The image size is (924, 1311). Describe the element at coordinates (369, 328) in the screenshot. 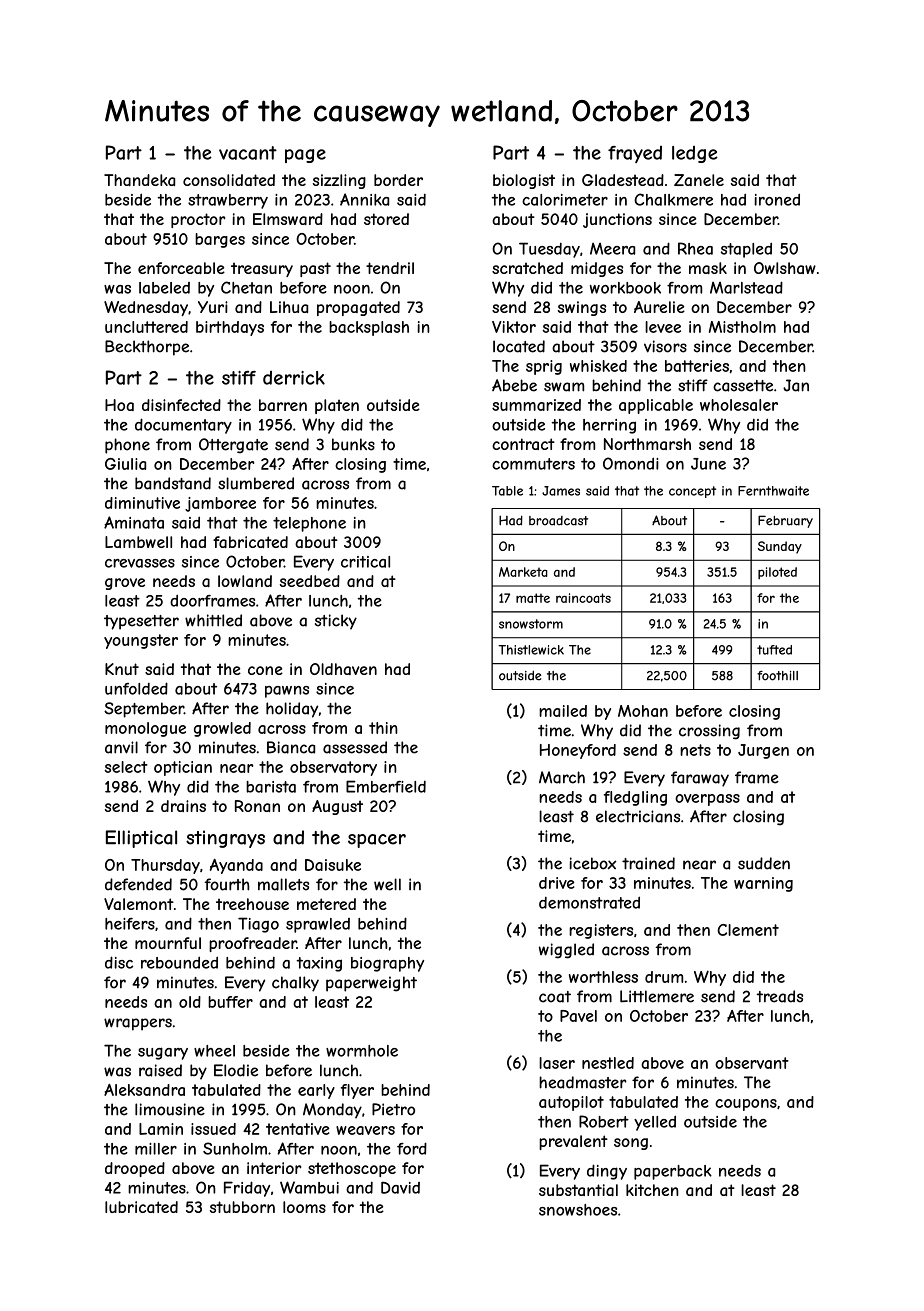

I see `backsplash` at that location.
